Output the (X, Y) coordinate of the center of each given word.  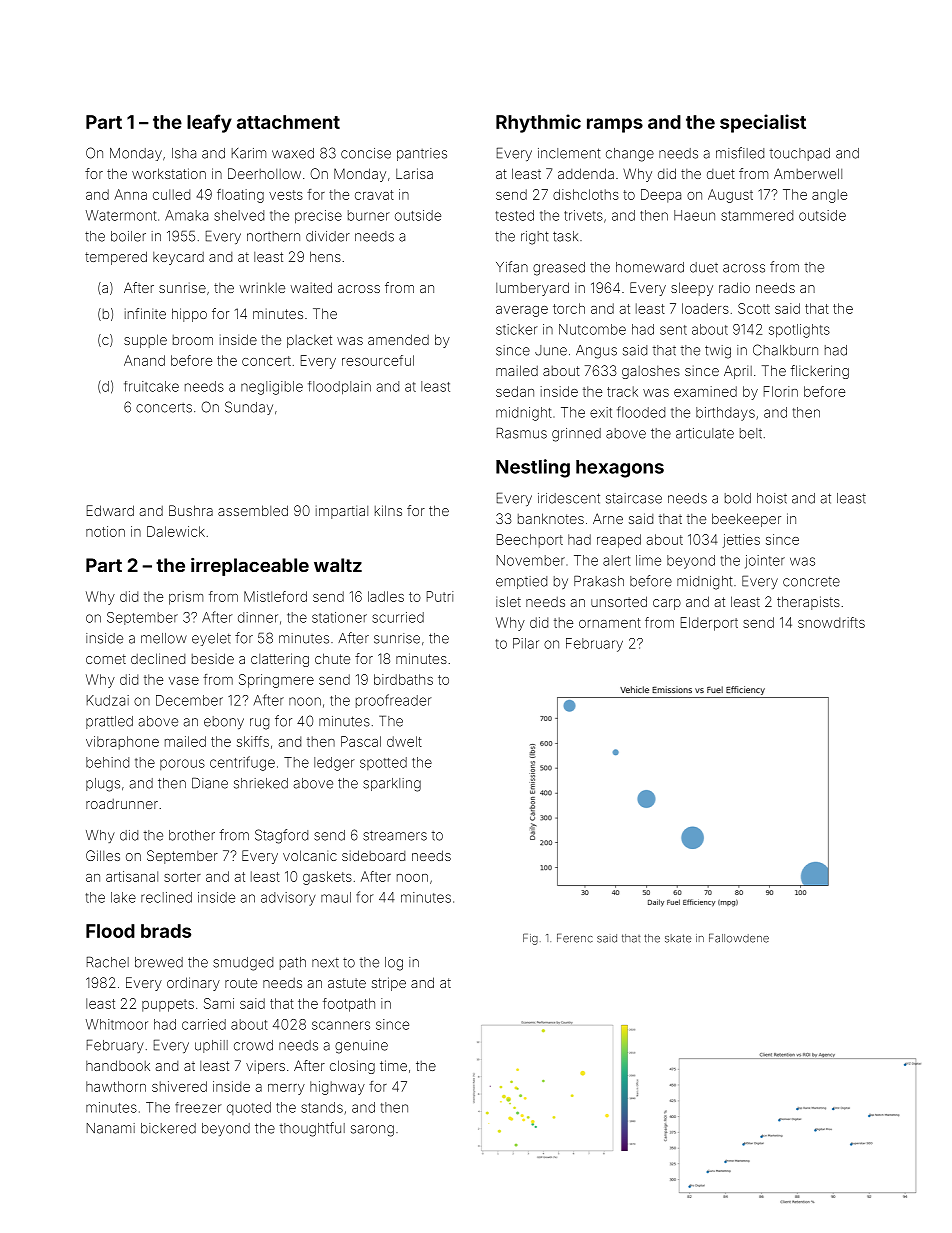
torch (569, 308)
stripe (389, 984)
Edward (110, 510)
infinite (145, 313)
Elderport (709, 624)
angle (829, 196)
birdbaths (403, 679)
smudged (243, 964)
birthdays (725, 414)
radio (734, 287)
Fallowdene (739, 938)
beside (213, 658)
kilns (388, 510)
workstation (169, 173)
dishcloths (586, 194)
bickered (168, 1128)
